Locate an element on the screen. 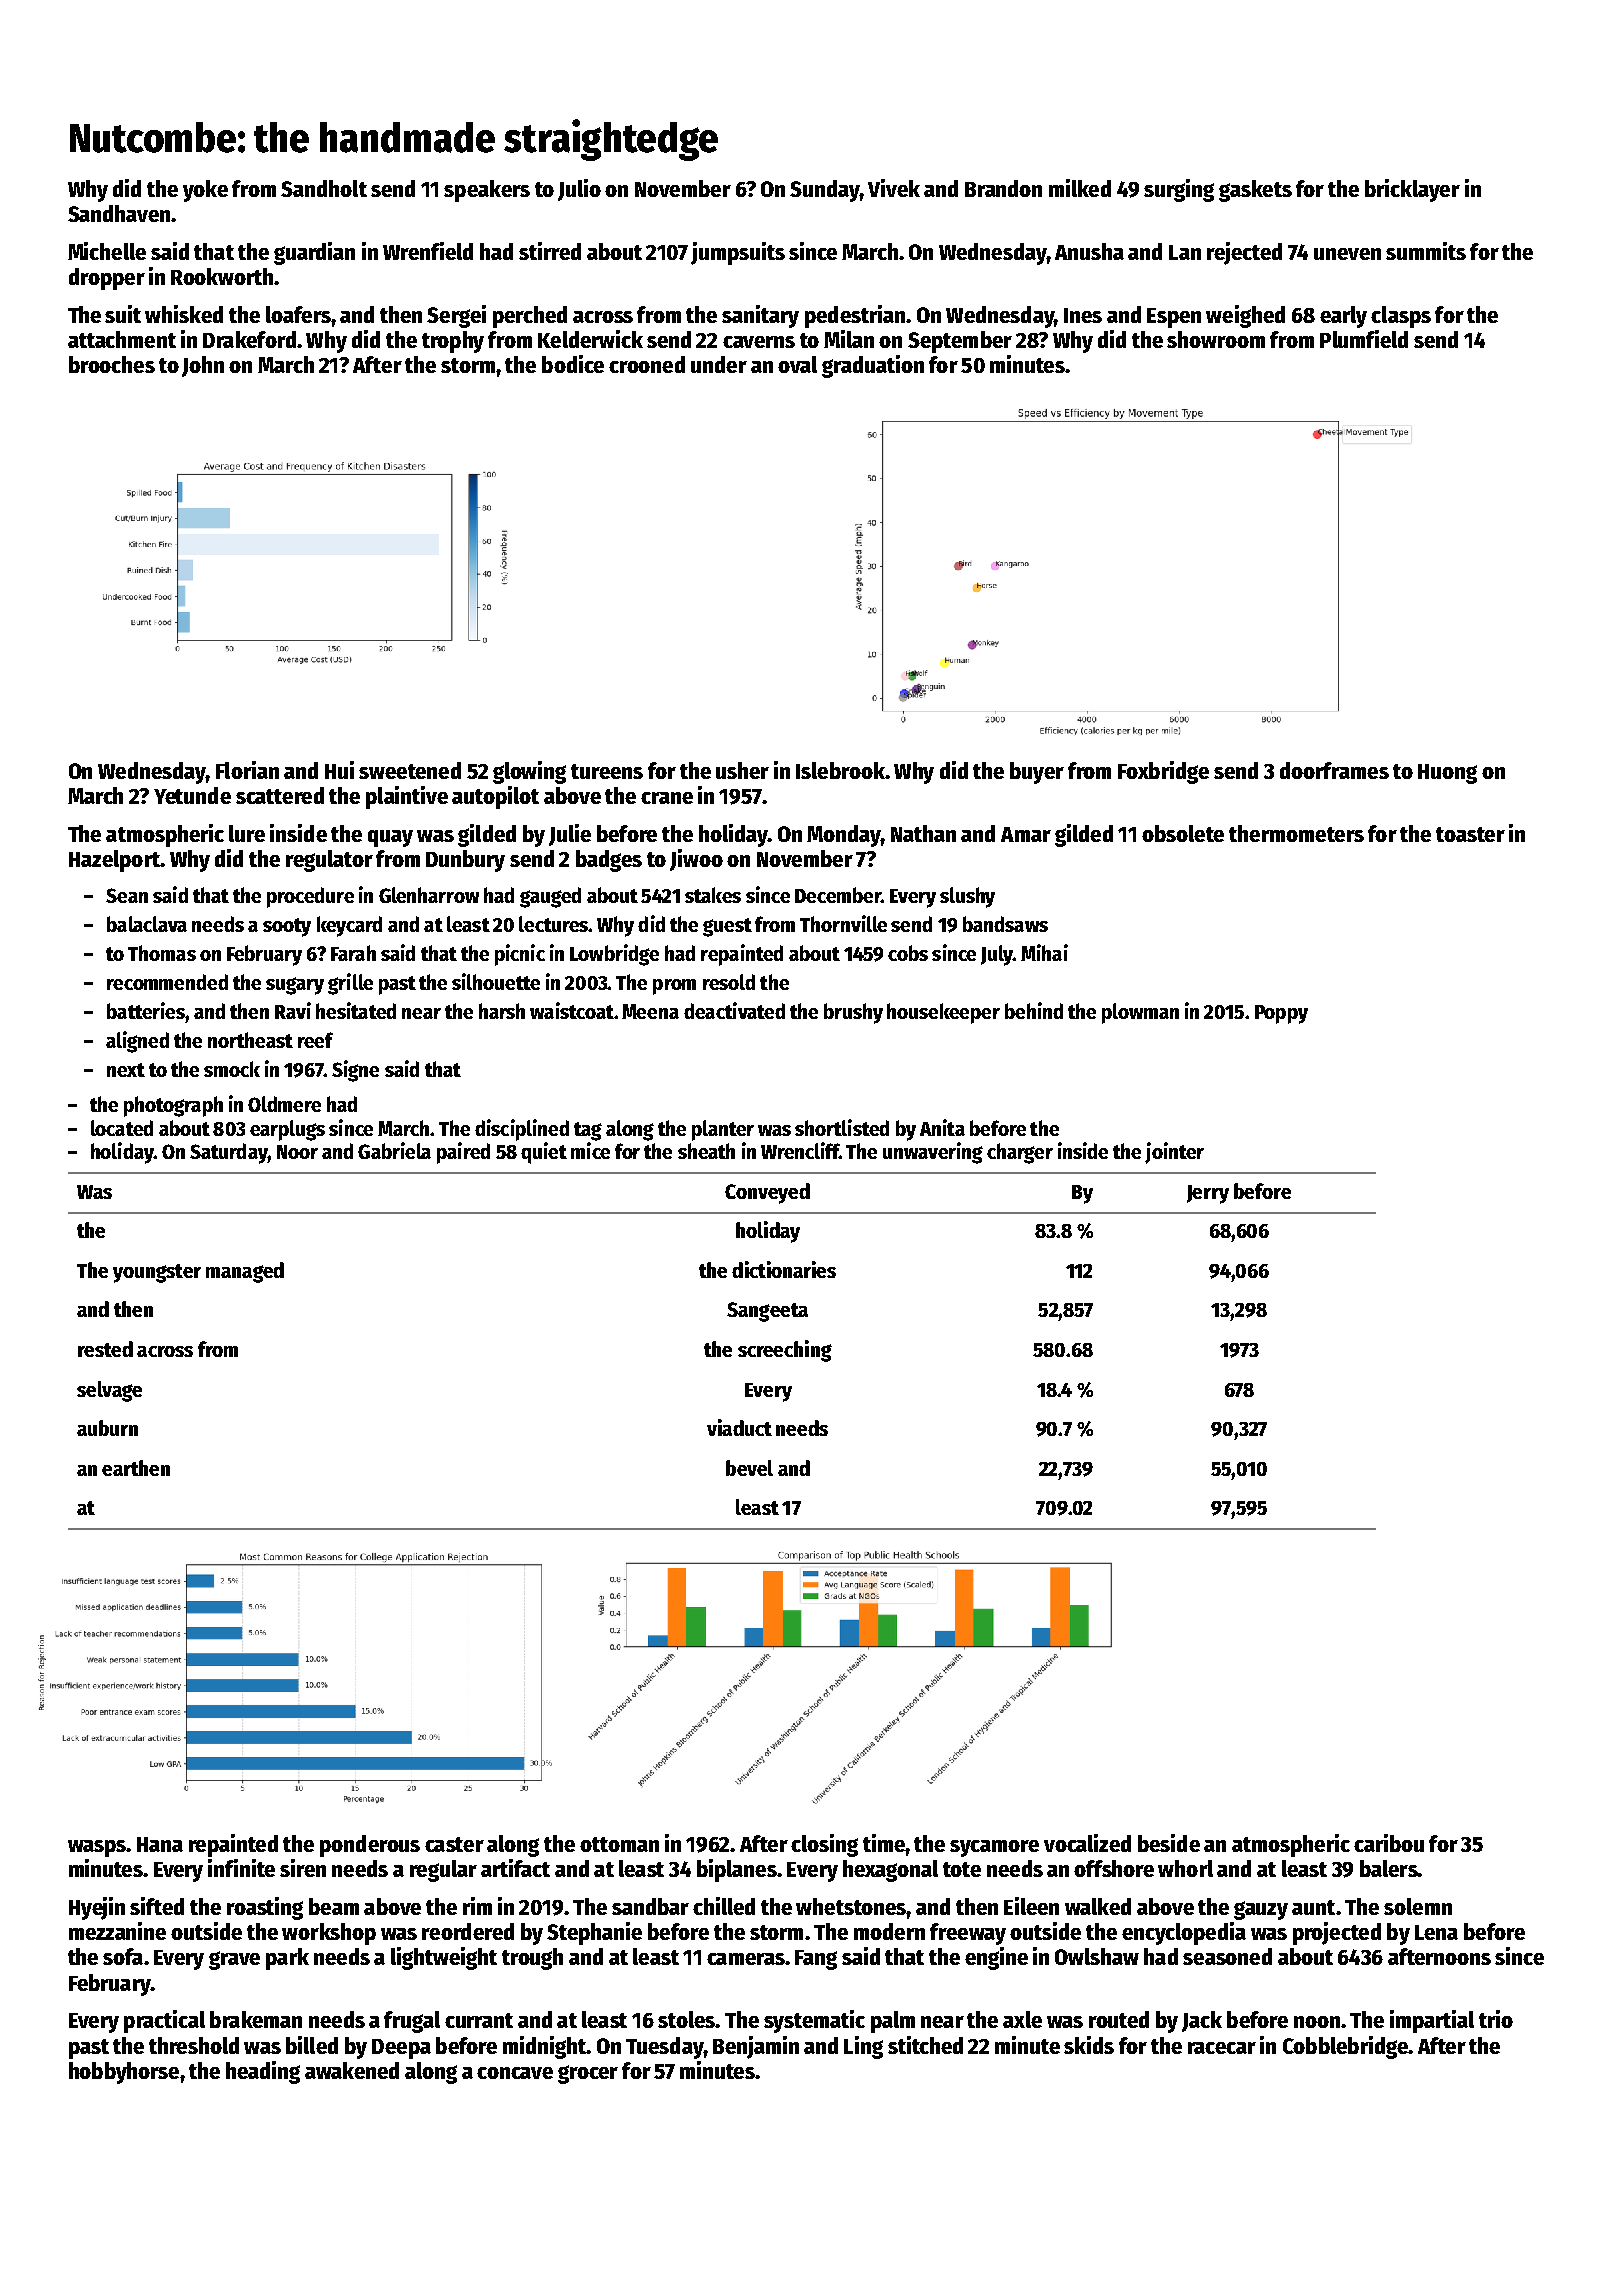 The width and height of the screenshot is (1620, 2292). Plumfield is located at coordinates (1364, 339).
